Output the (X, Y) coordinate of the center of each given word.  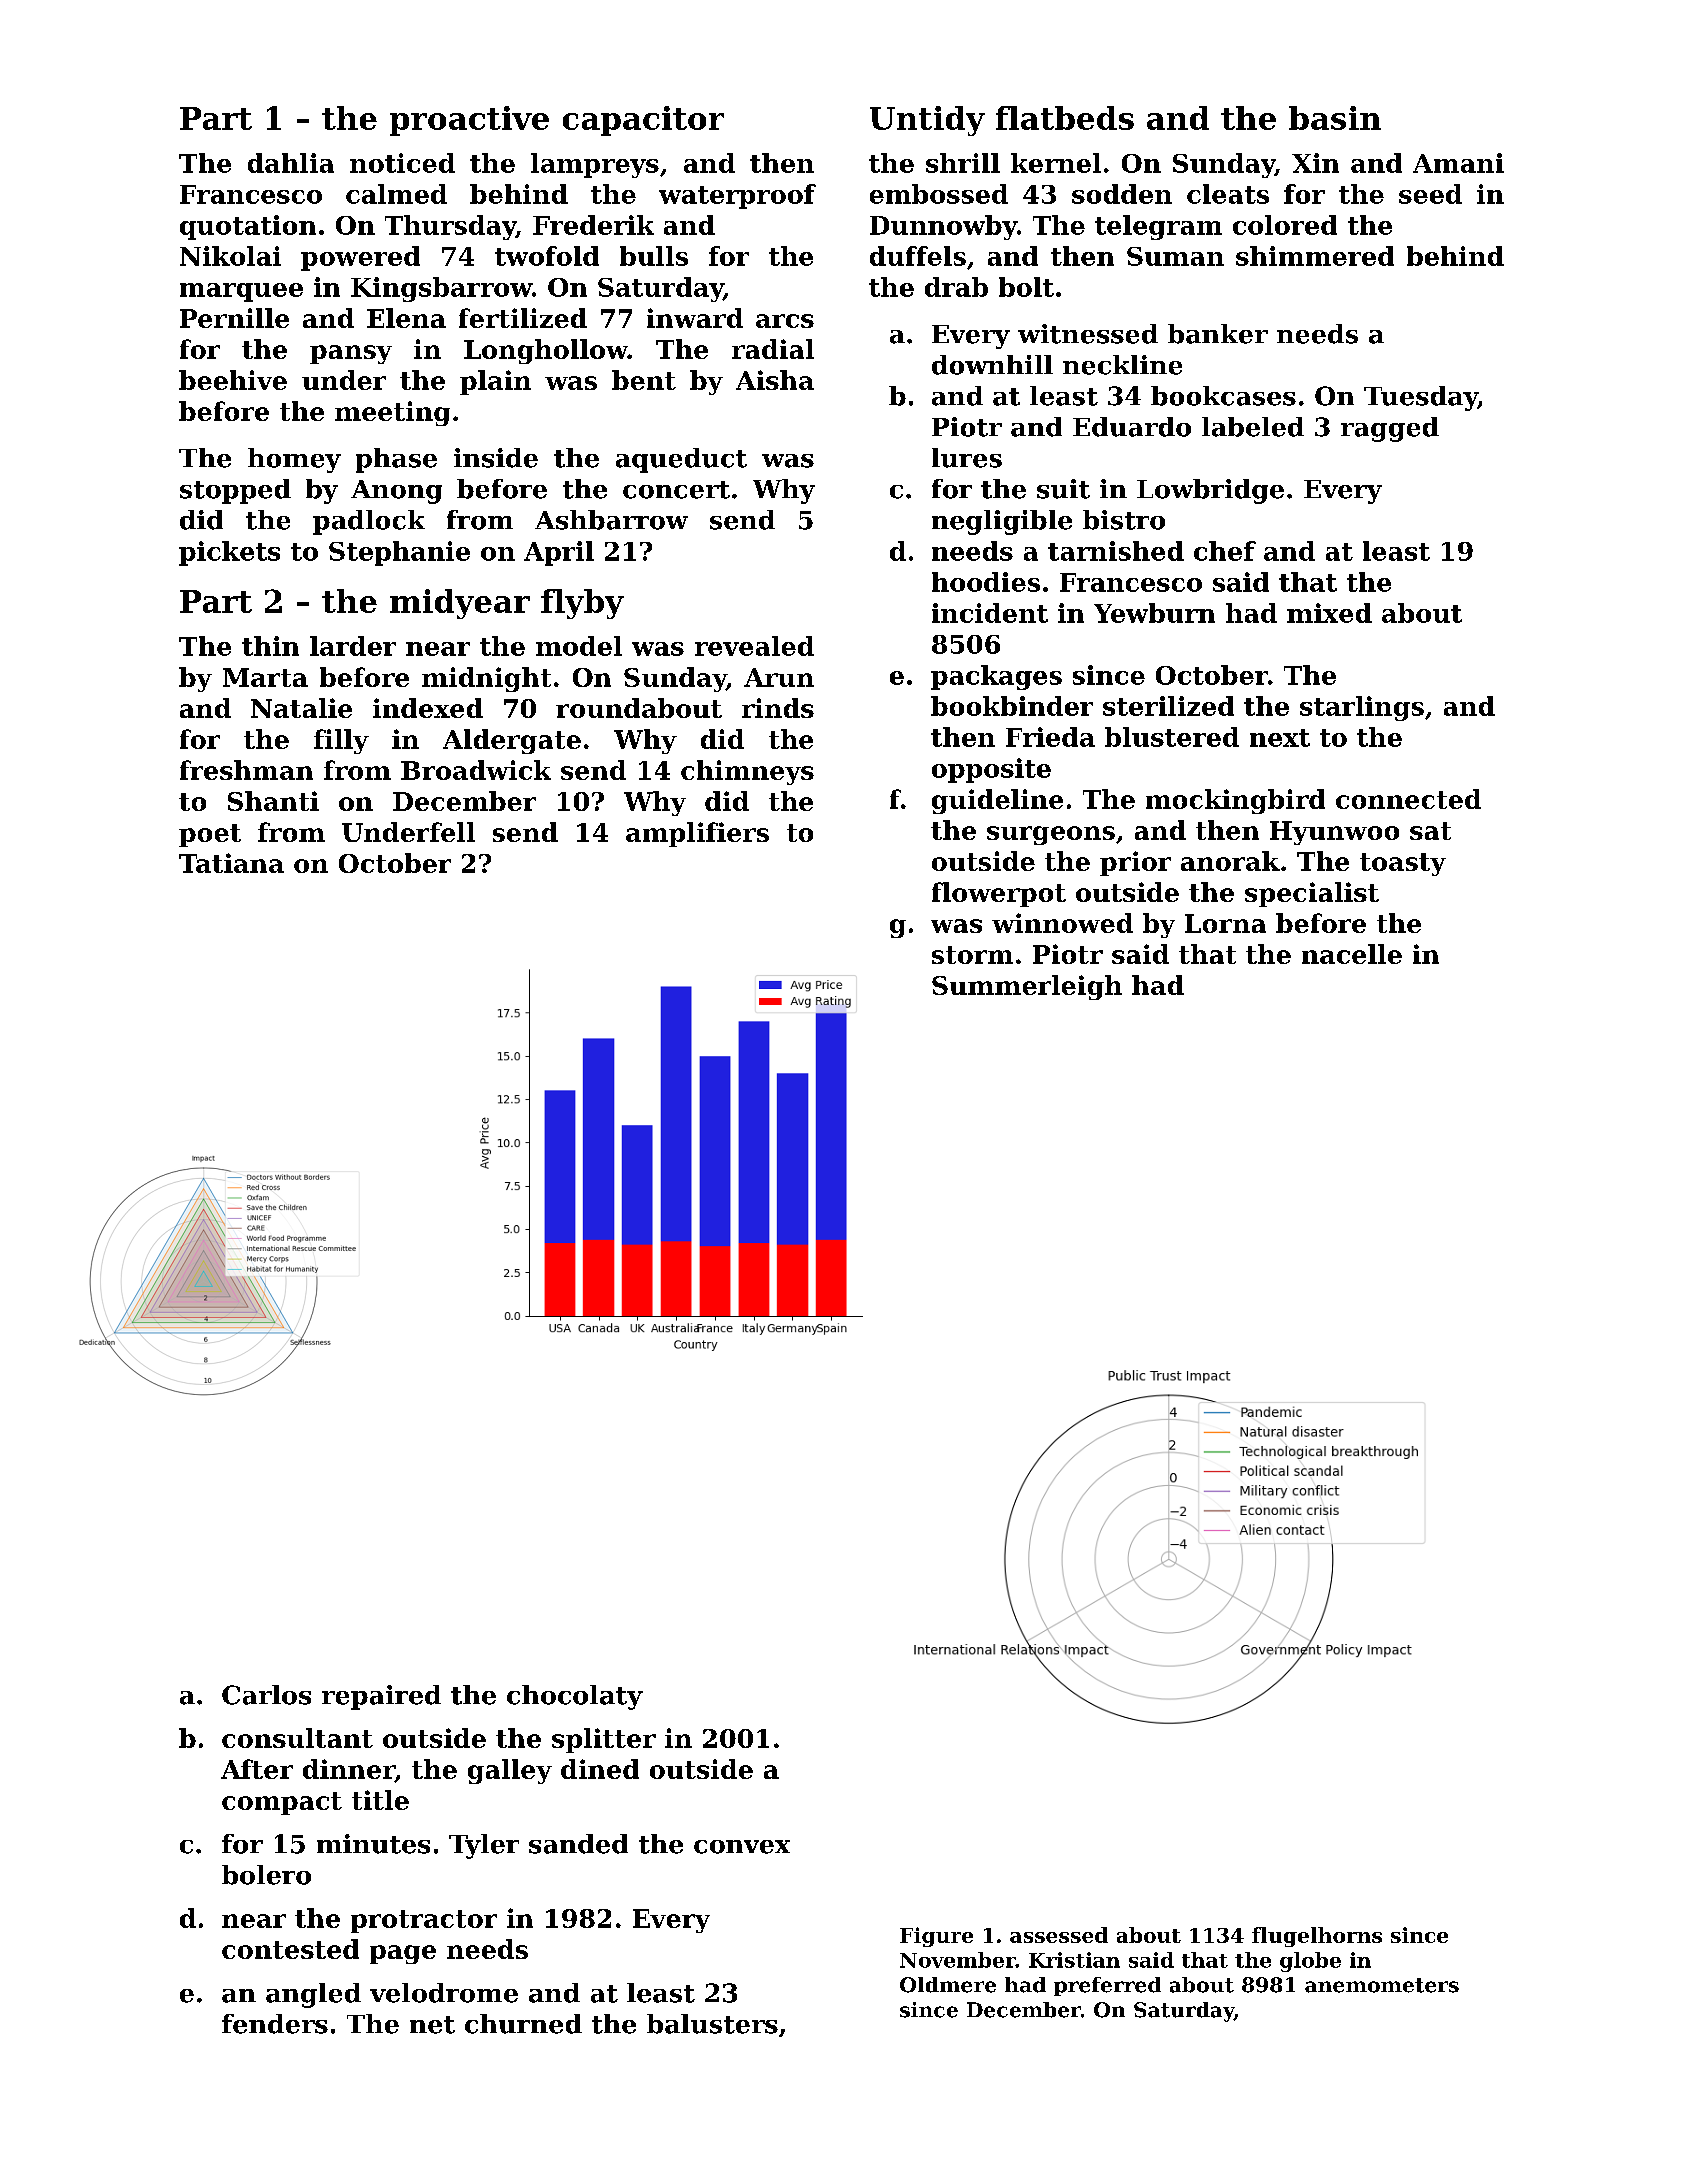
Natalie (301, 708)
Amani (1458, 163)
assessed (1059, 1935)
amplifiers (697, 834)
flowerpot (999, 894)
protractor (424, 1921)
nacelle (1352, 954)
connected (1408, 799)
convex (742, 1847)
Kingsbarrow (441, 289)
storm (972, 955)
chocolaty (575, 1697)
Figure (936, 1937)
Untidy (927, 121)
